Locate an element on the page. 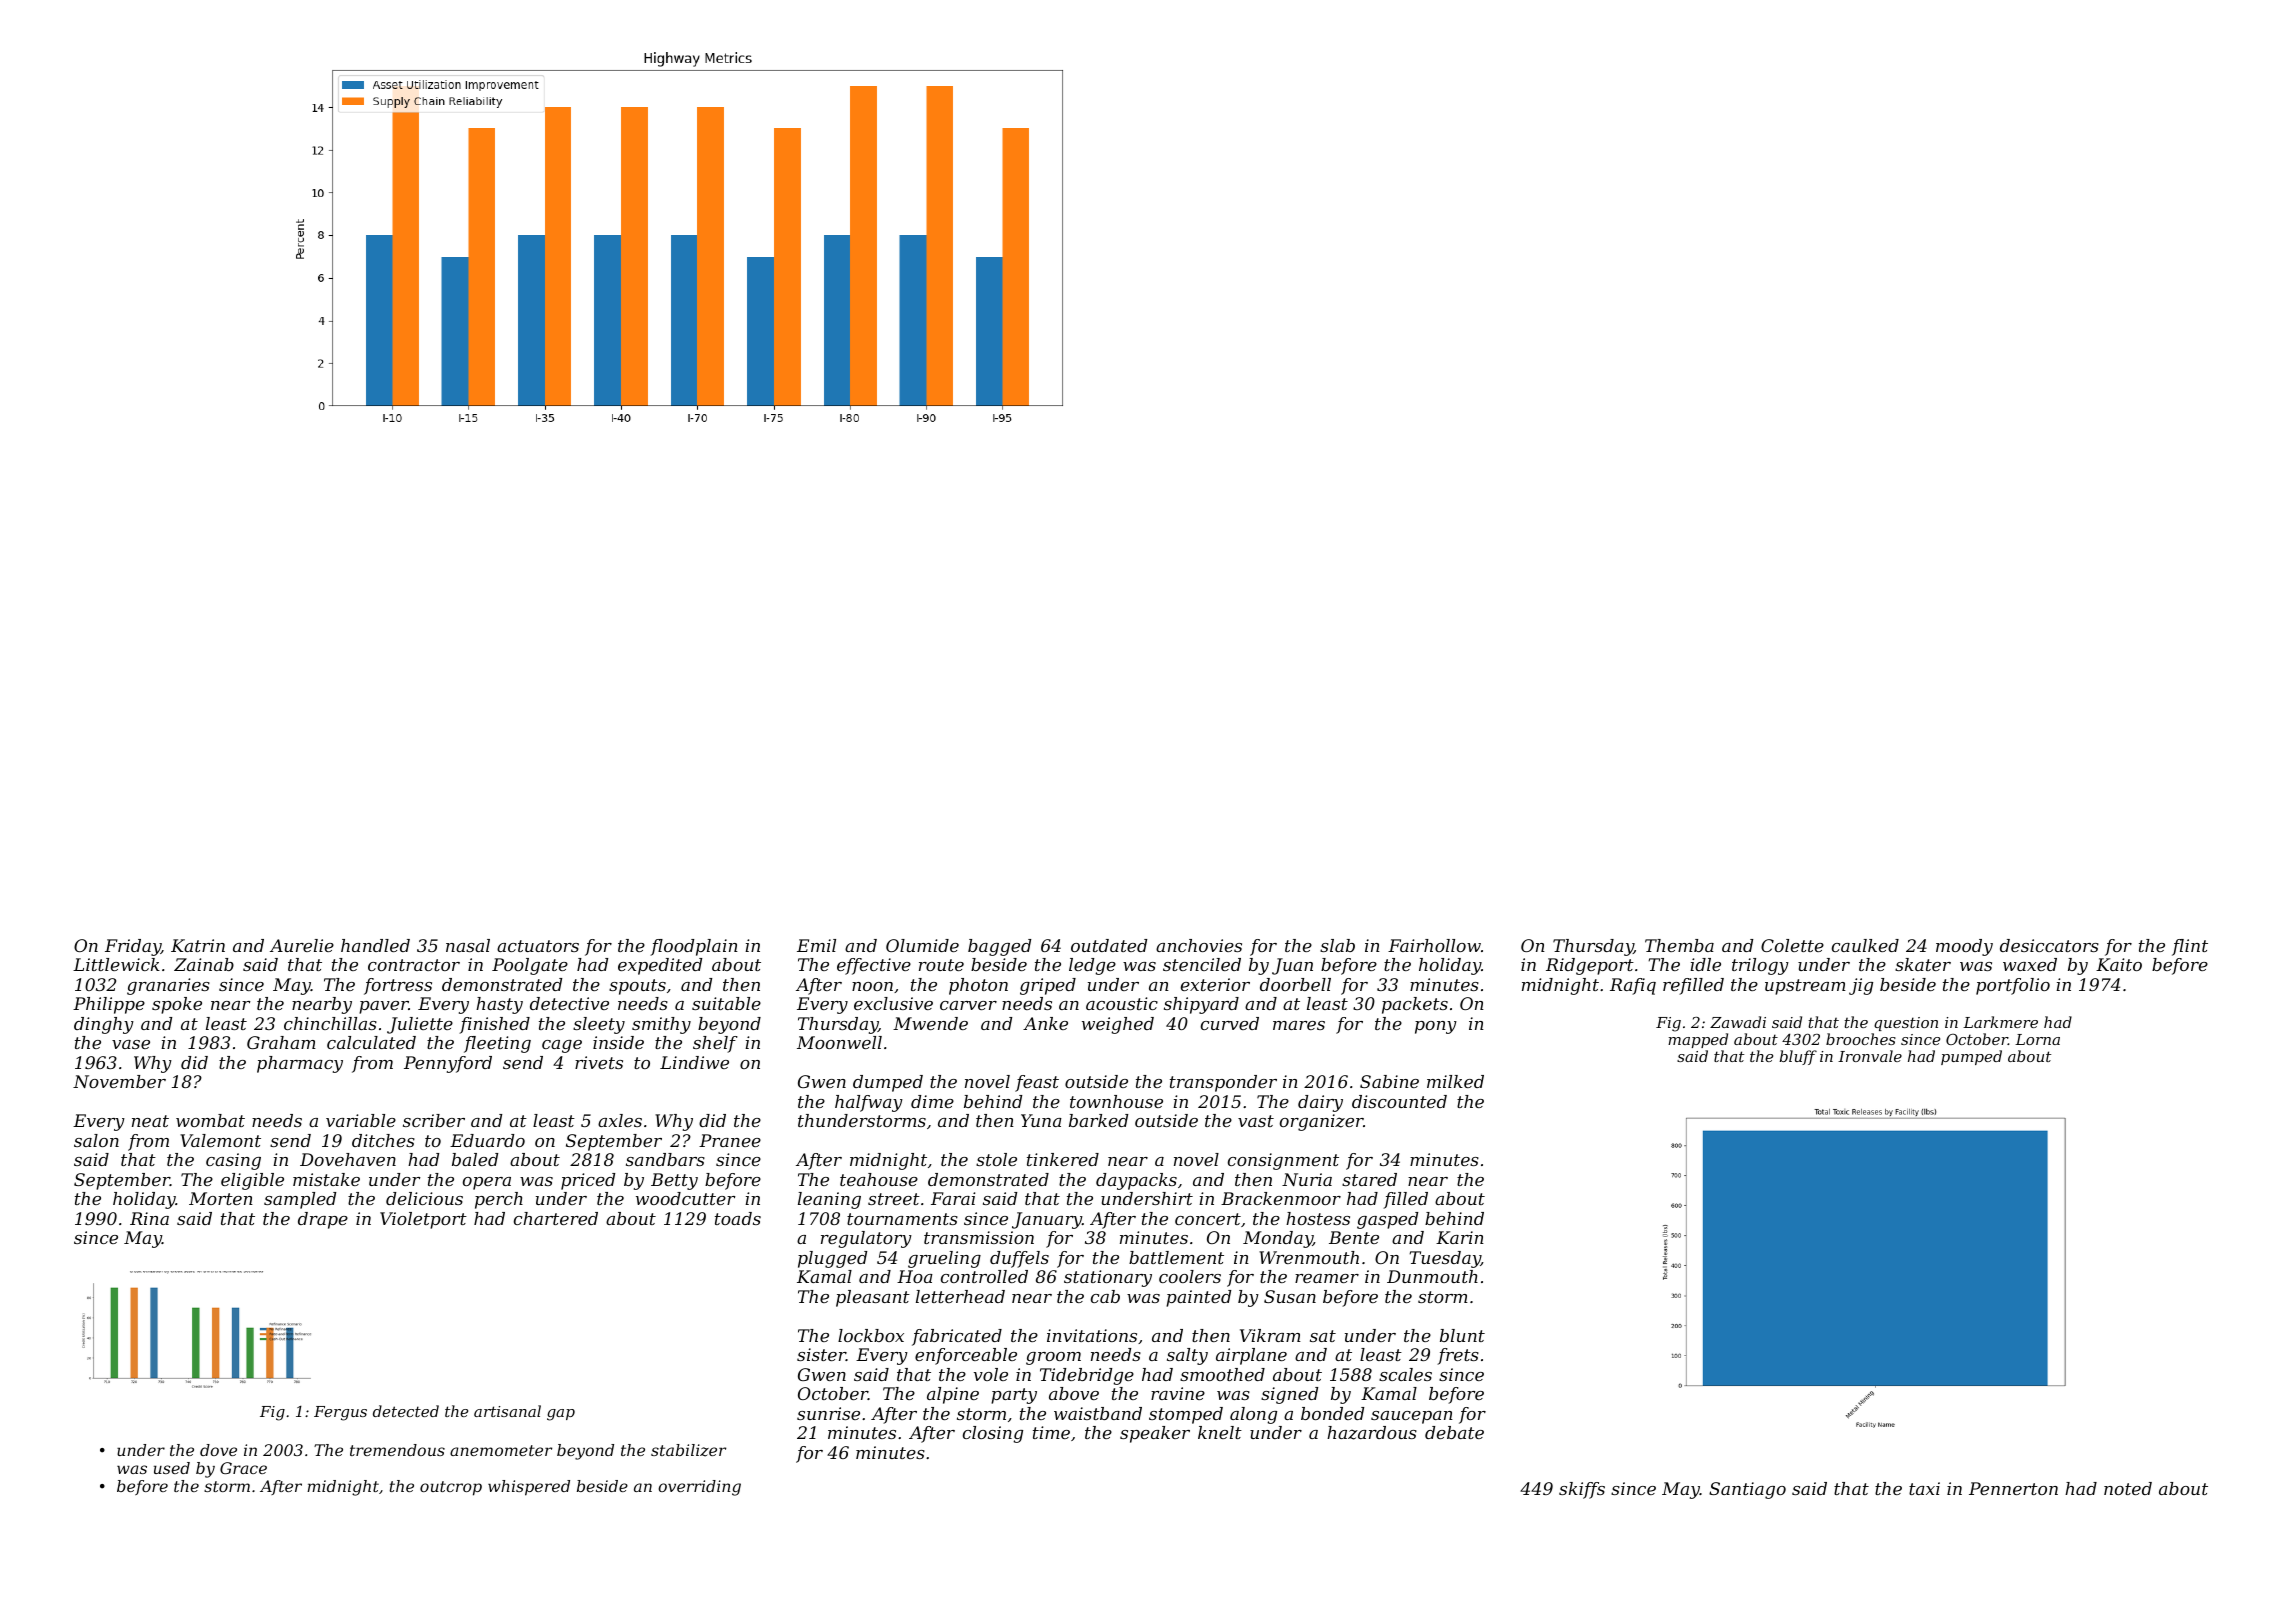 The width and height of the page is (2282, 1614). Pennerton is located at coordinates (2013, 1488).
